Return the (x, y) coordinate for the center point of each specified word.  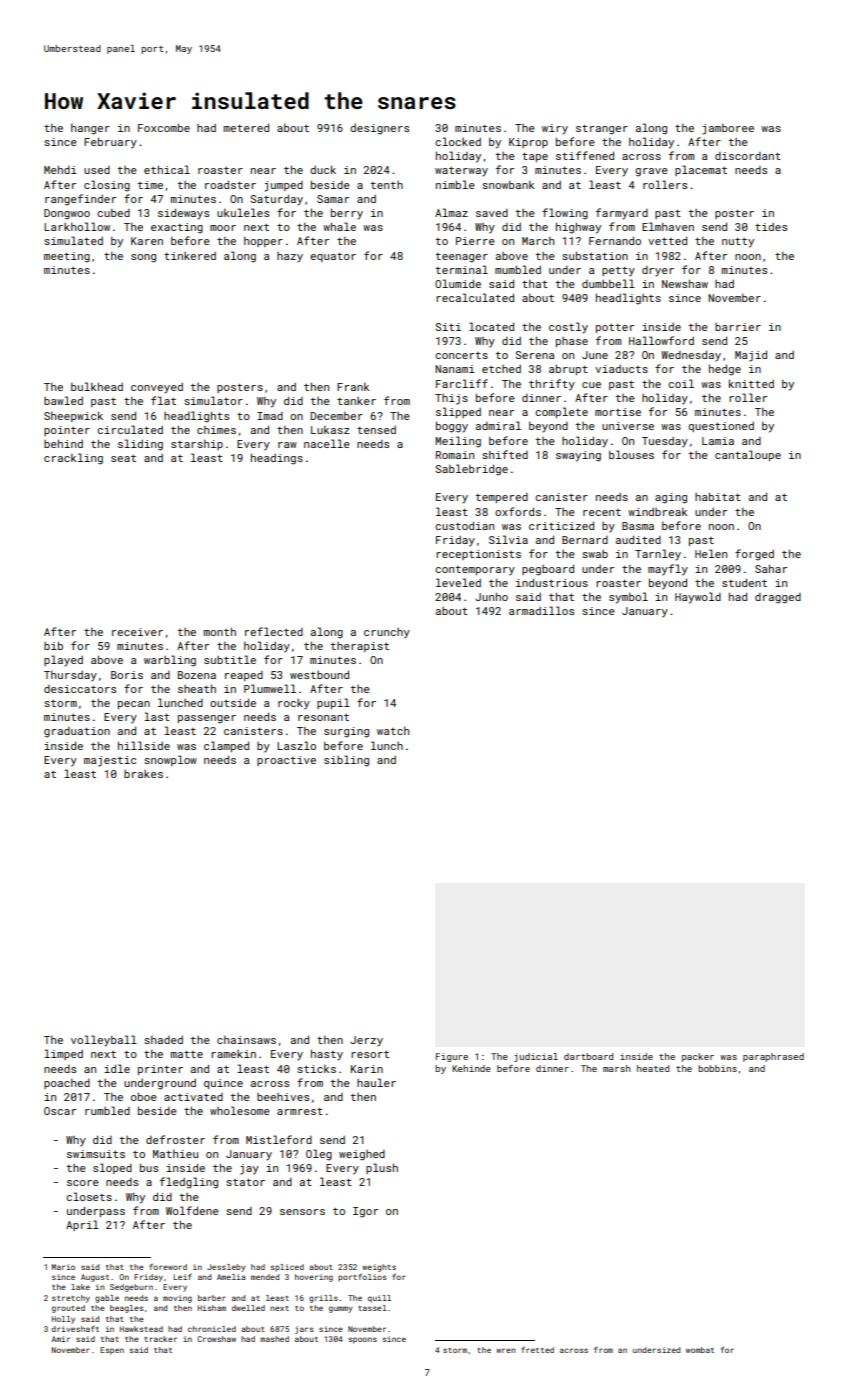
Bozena (197, 675)
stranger (602, 129)
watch (393, 731)
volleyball (104, 1041)
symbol (628, 598)
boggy (452, 427)
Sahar (771, 568)
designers (379, 129)
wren (506, 1350)
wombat (700, 1350)
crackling (73, 459)
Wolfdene (192, 1210)
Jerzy (366, 1041)
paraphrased (773, 1057)
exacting (177, 228)
